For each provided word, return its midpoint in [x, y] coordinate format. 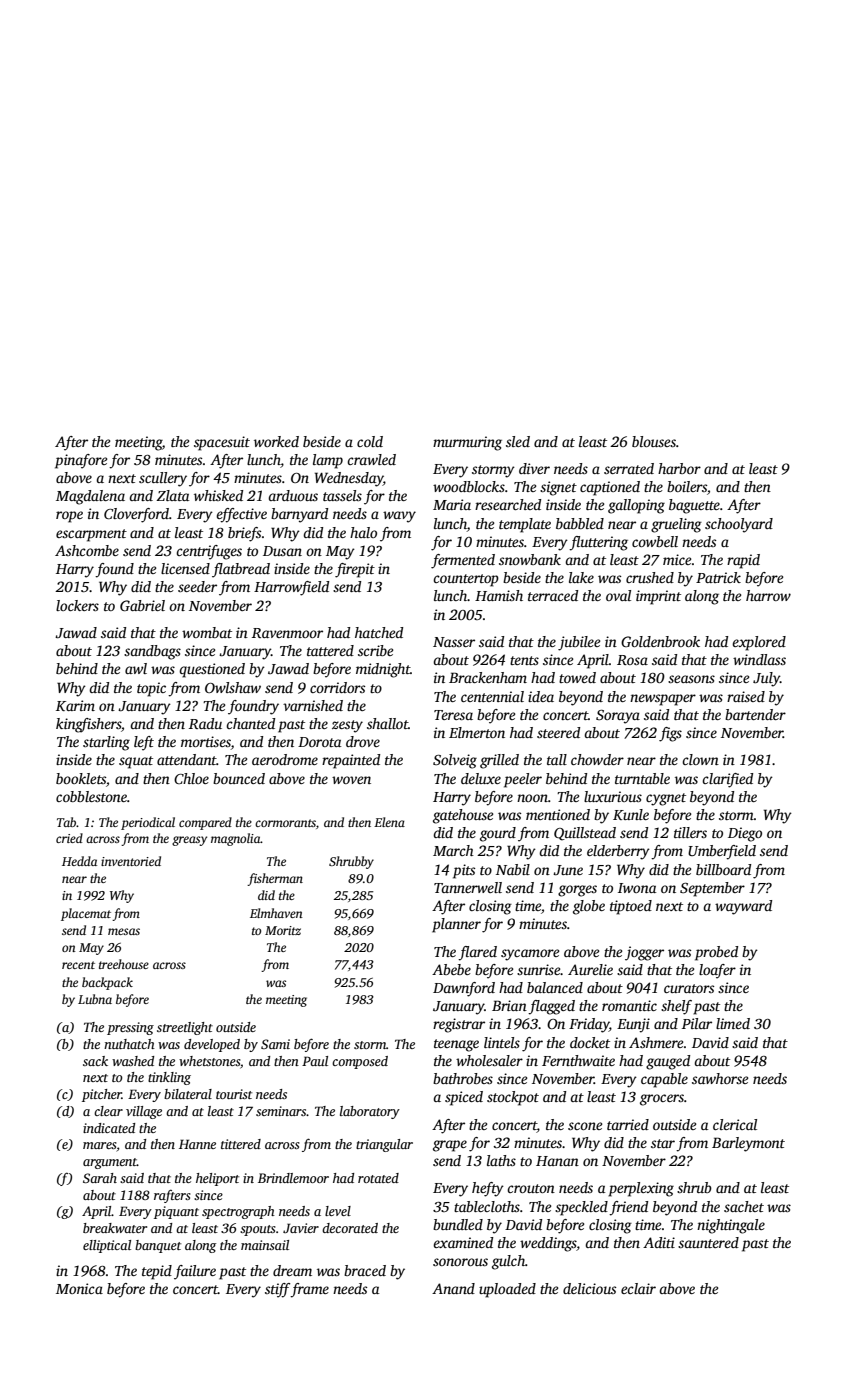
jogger [644, 953]
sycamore [530, 955]
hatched [379, 632]
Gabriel [142, 605]
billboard [723, 869]
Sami [275, 1044]
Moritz [283, 930]
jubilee [579, 643]
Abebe [451, 969]
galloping [636, 506]
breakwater [115, 1228]
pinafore [81, 461]
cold [370, 441]
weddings [548, 1244]
